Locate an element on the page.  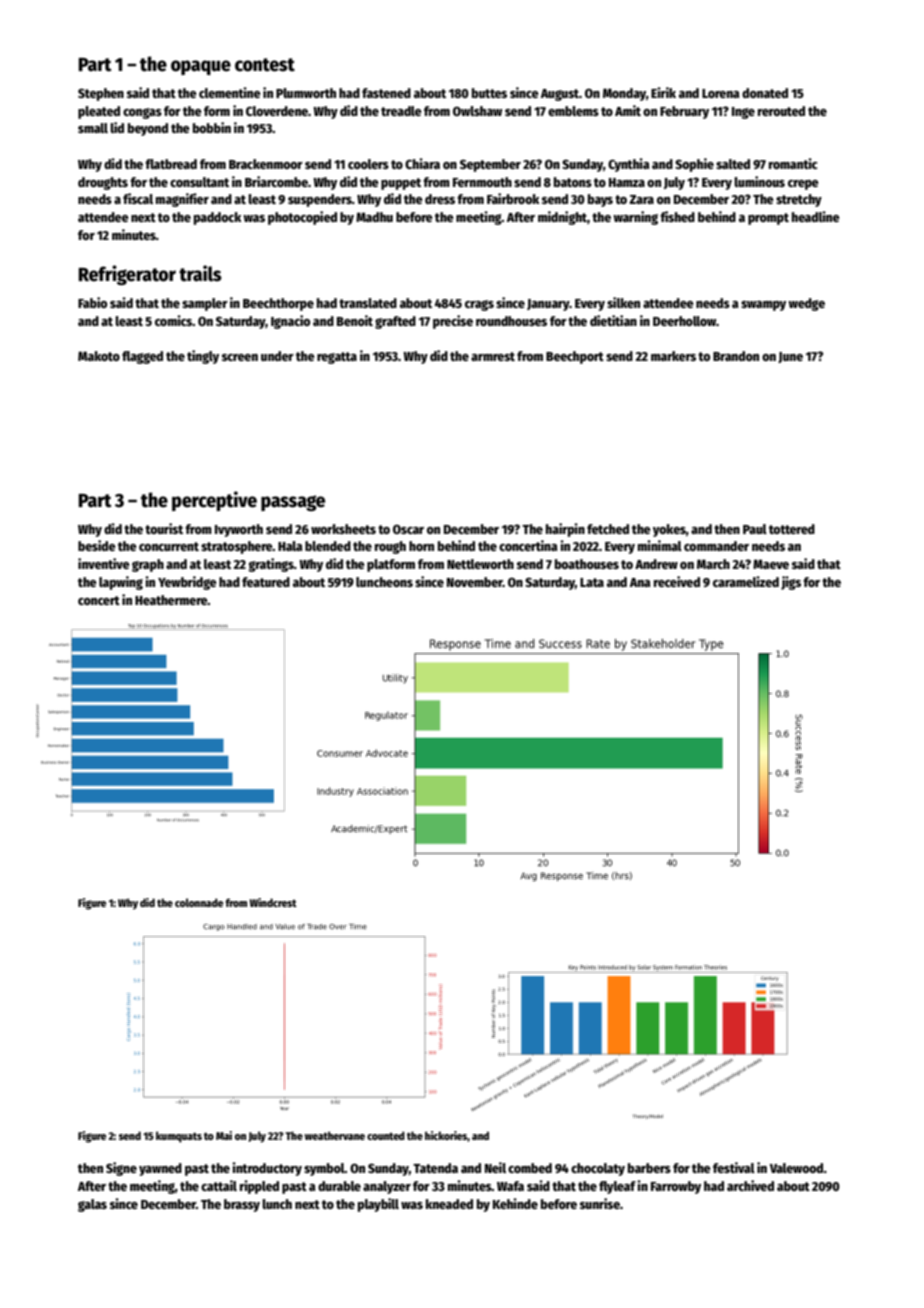
stretchy is located at coordinates (799, 200).
